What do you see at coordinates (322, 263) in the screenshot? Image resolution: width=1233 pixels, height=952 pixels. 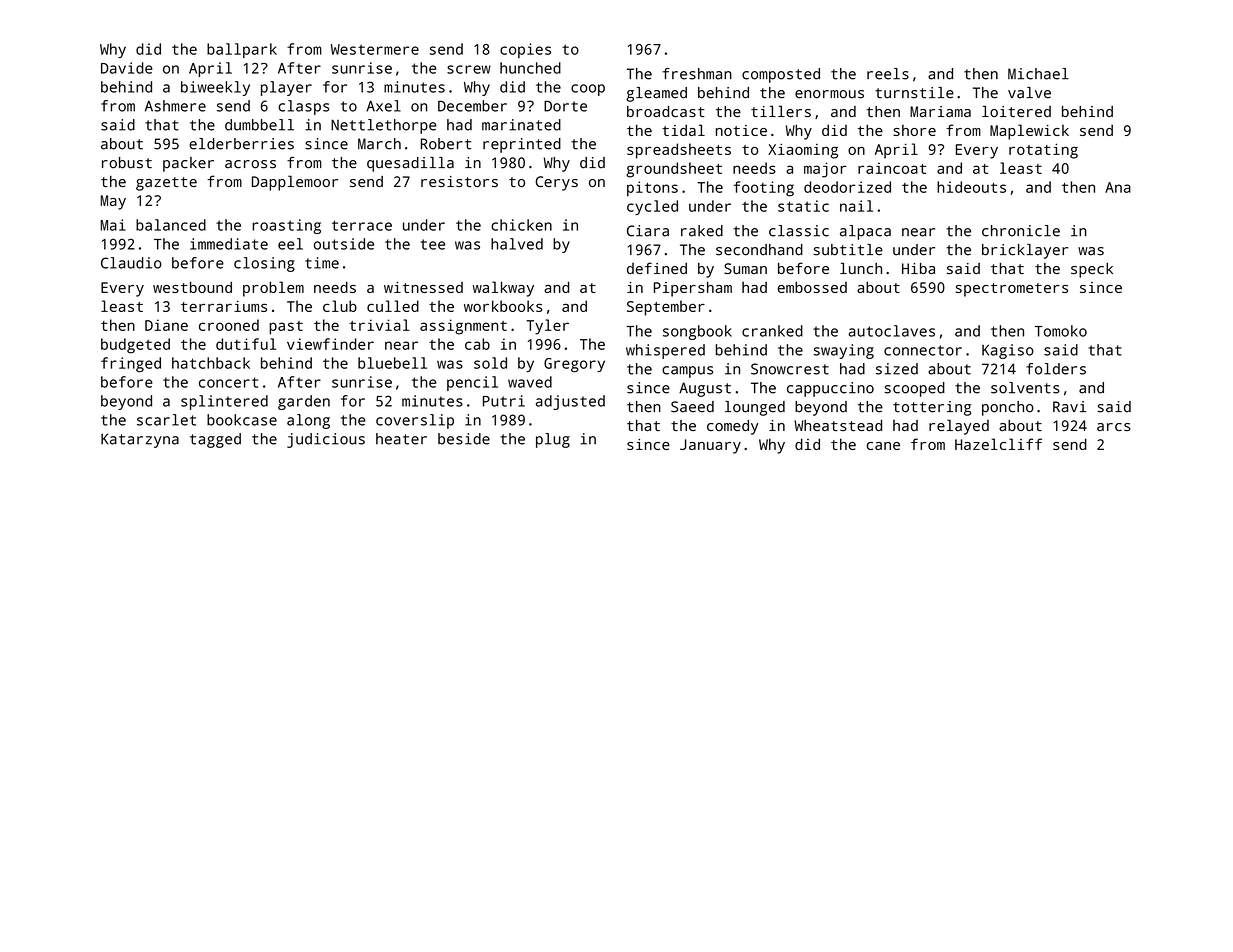 I see `time` at bounding box center [322, 263].
